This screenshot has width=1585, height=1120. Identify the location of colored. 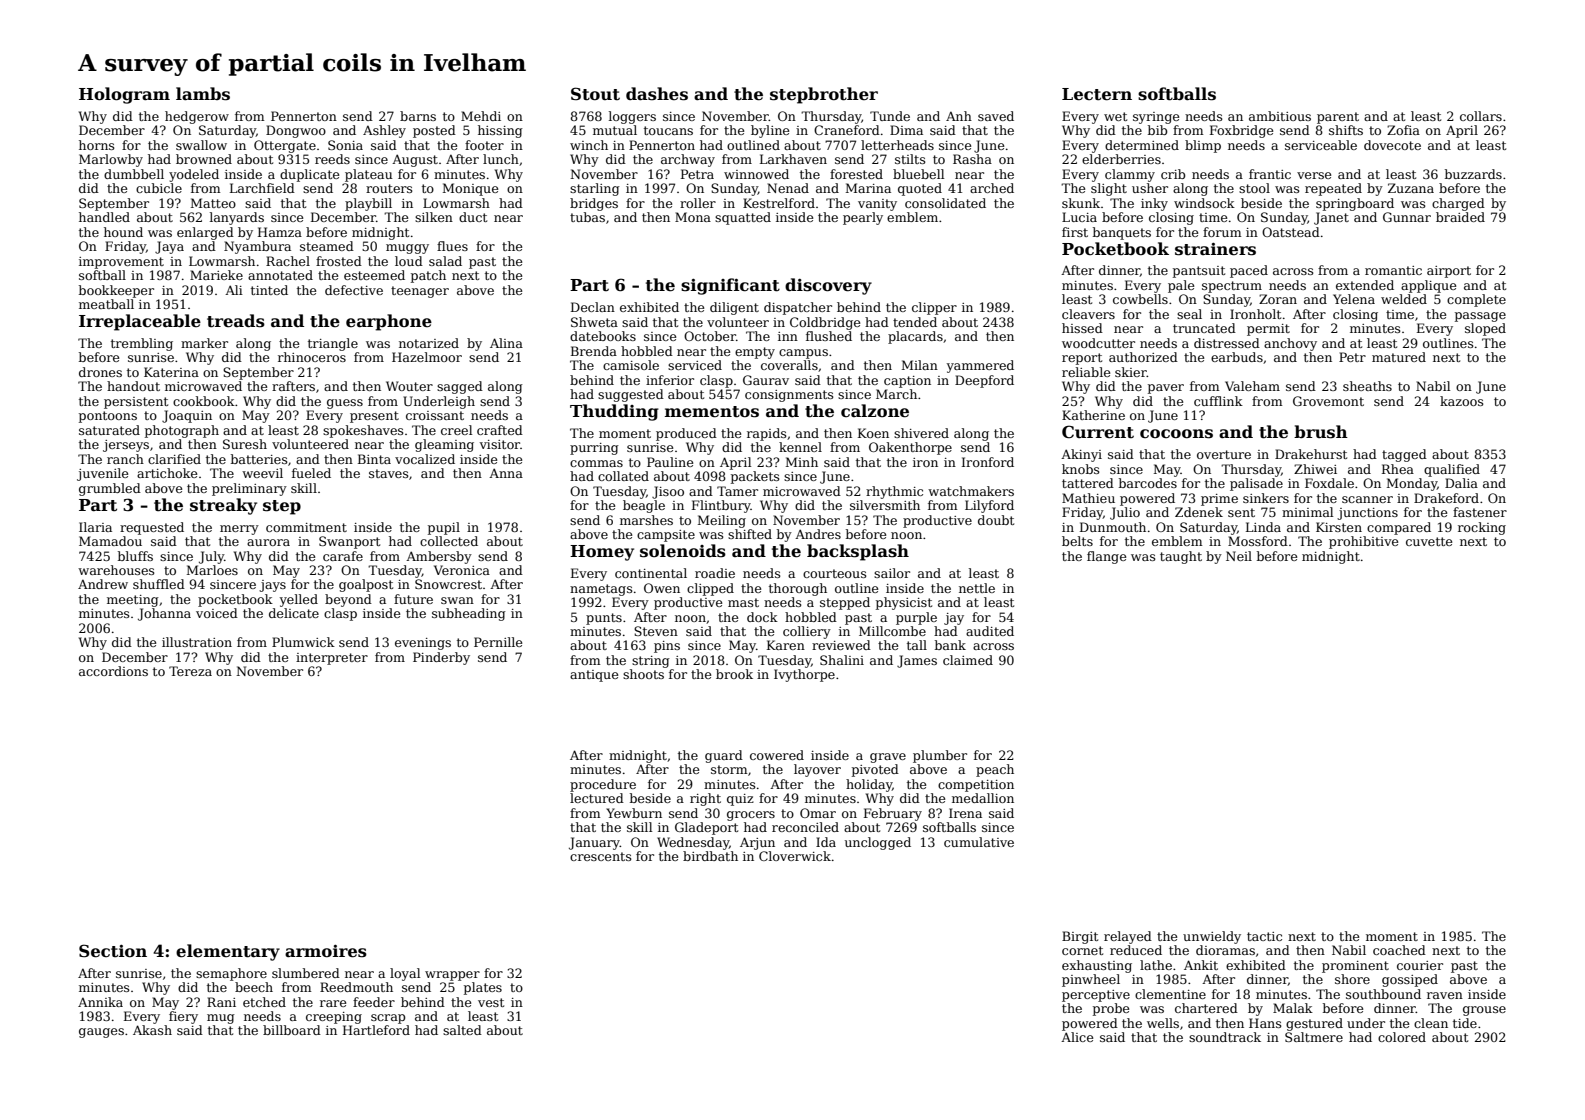
(1402, 1037).
